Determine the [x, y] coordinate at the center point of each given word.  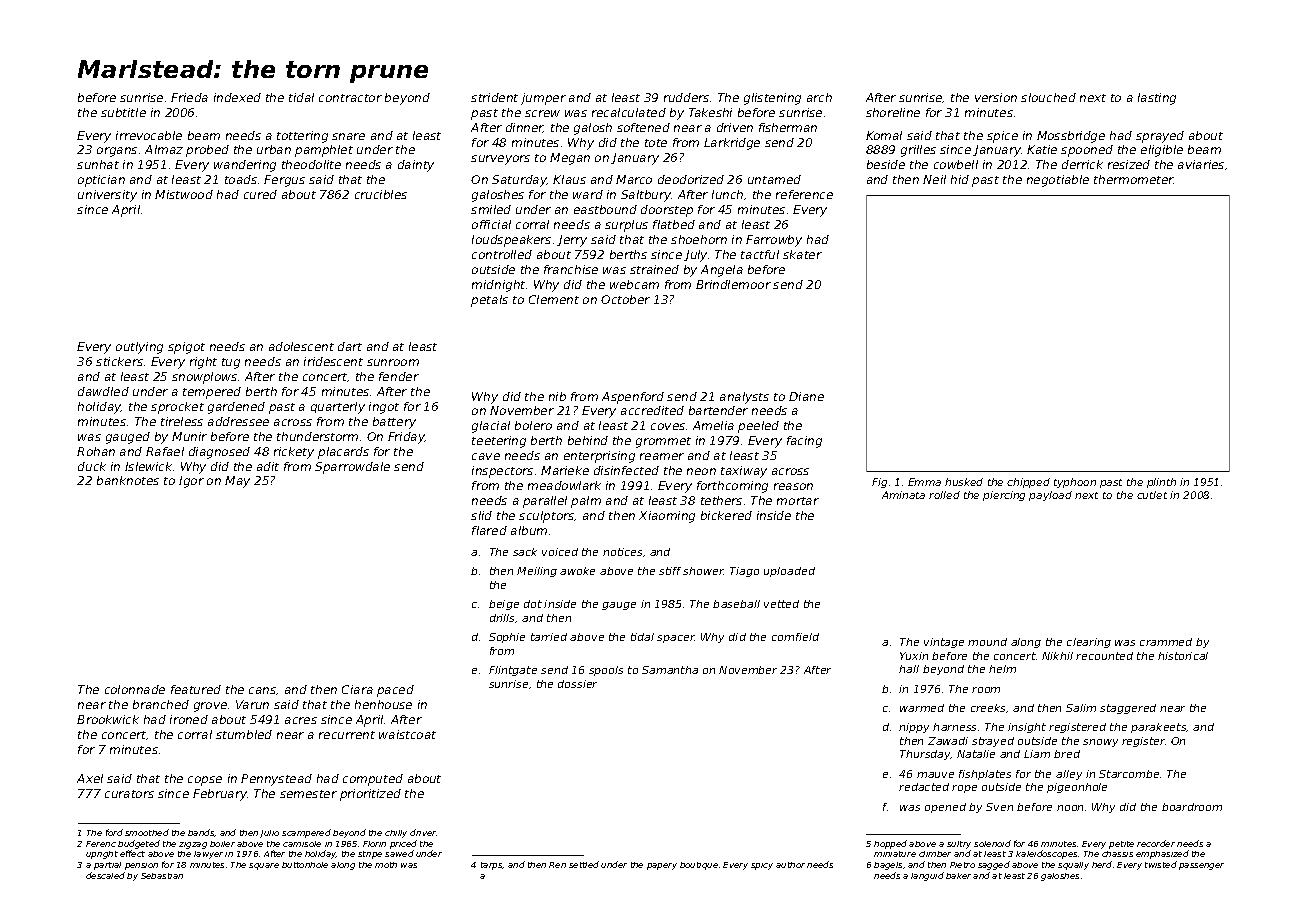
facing [804, 442]
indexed [237, 97]
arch [819, 97]
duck [92, 466]
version [996, 97]
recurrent [347, 735]
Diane [806, 396]
